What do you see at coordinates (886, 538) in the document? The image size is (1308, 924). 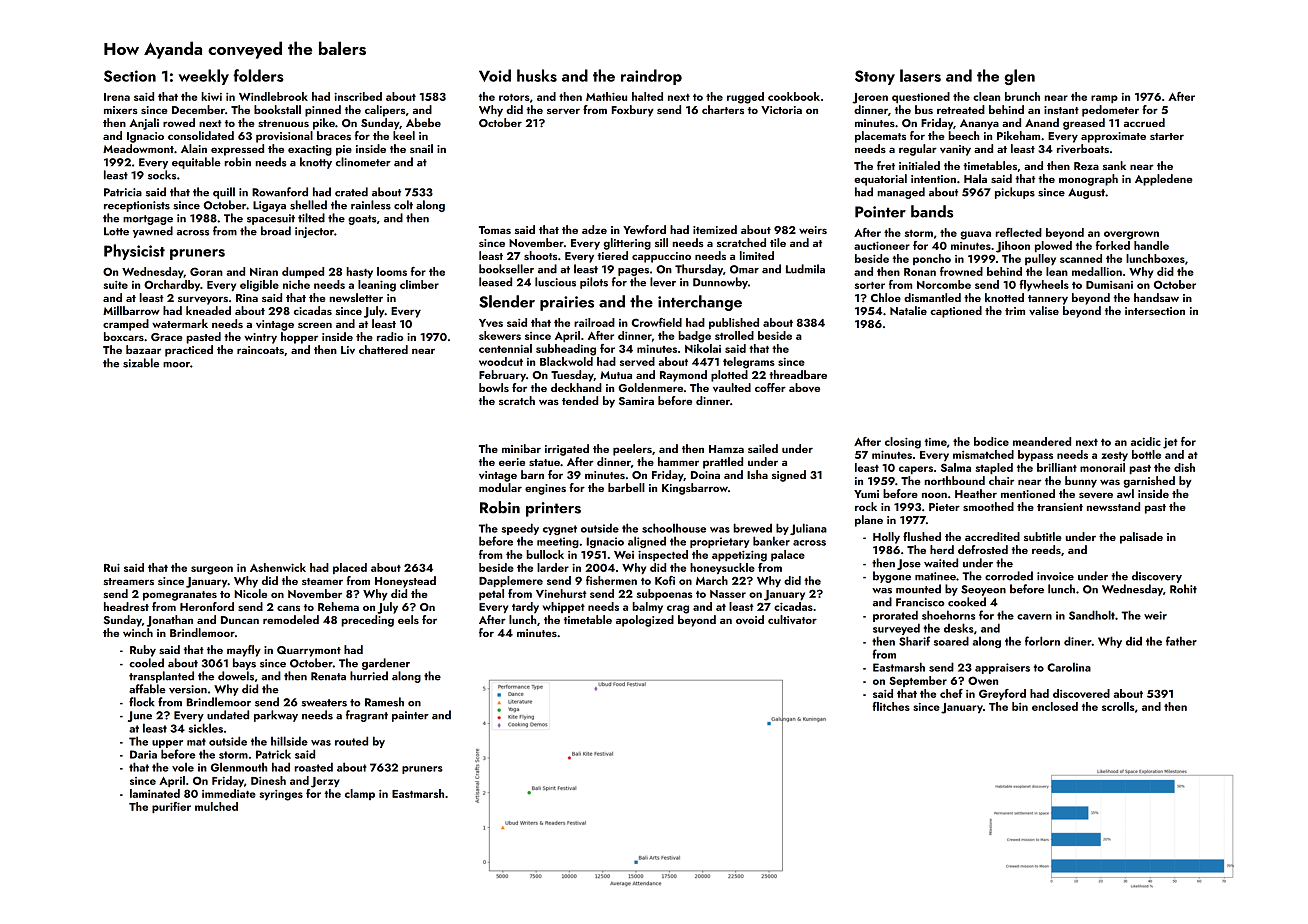 I see `Holly` at bounding box center [886, 538].
